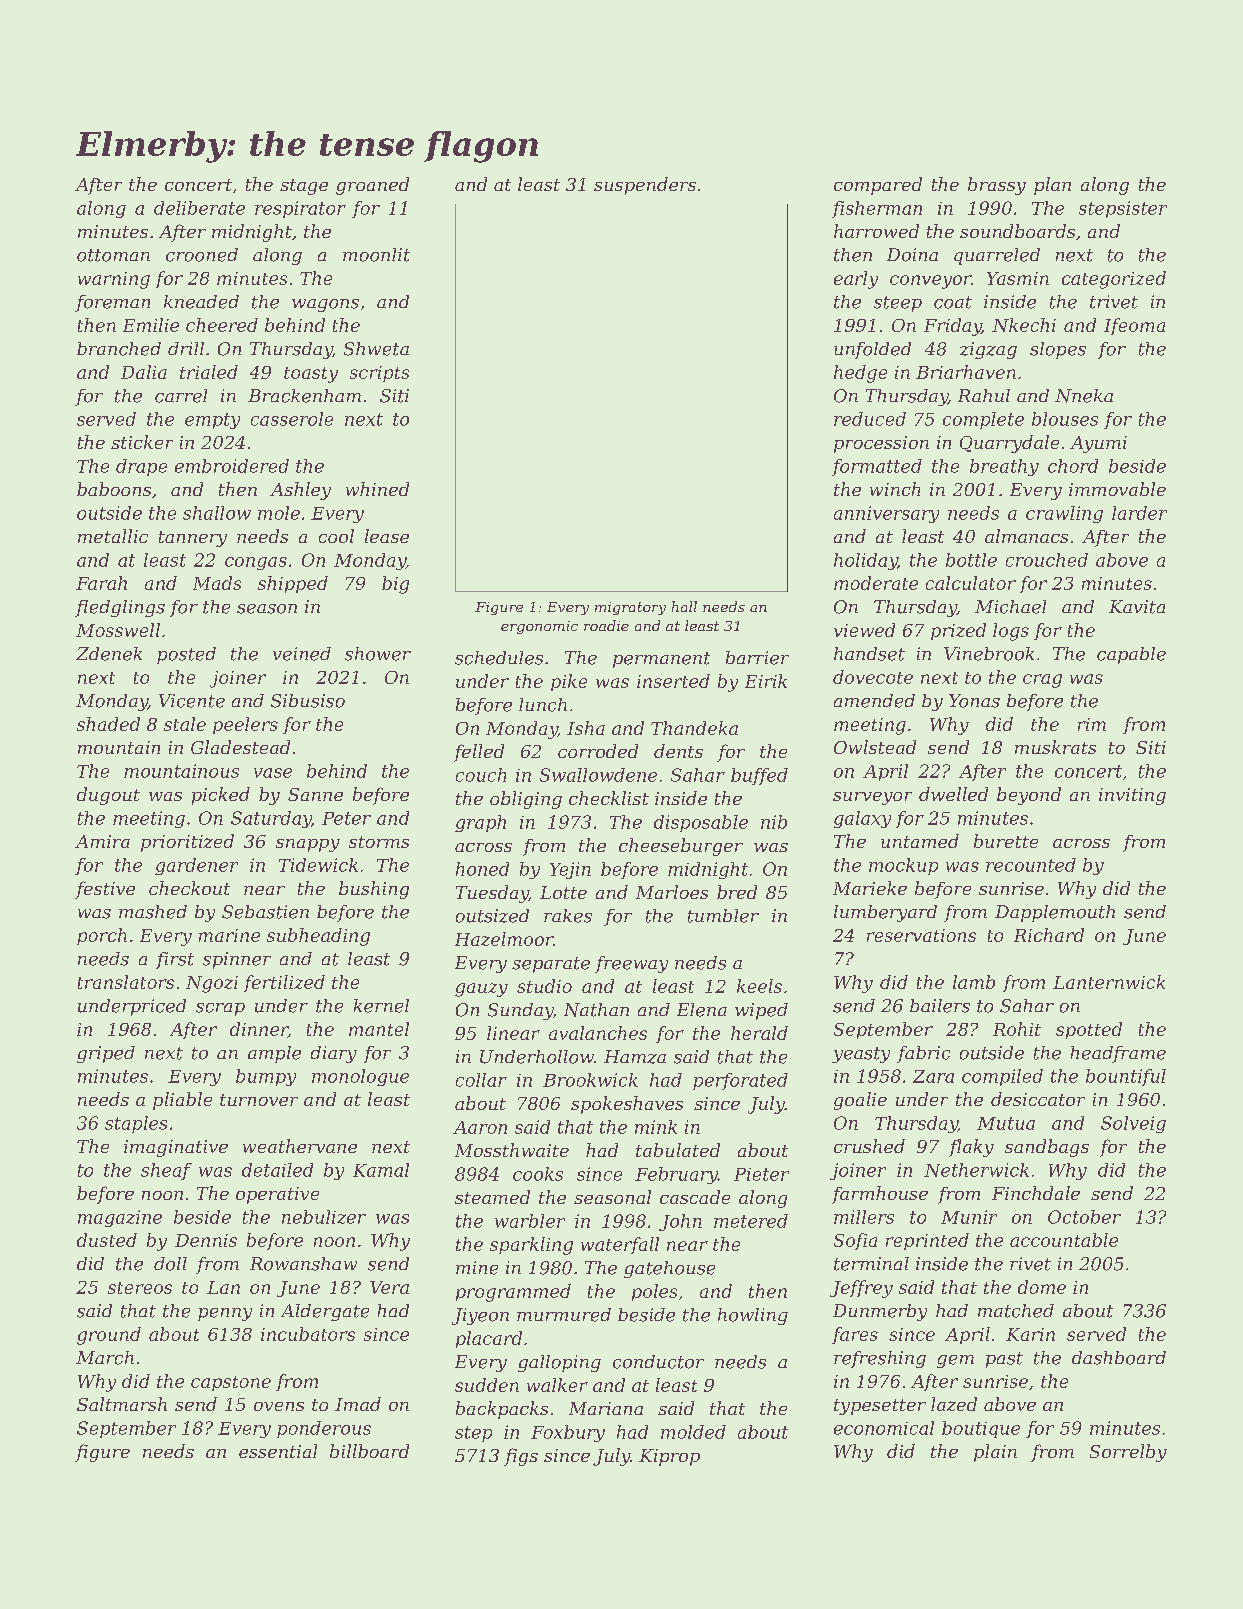 Image resolution: width=1243 pixels, height=1609 pixels. I want to click on suspenders, so click(645, 186).
